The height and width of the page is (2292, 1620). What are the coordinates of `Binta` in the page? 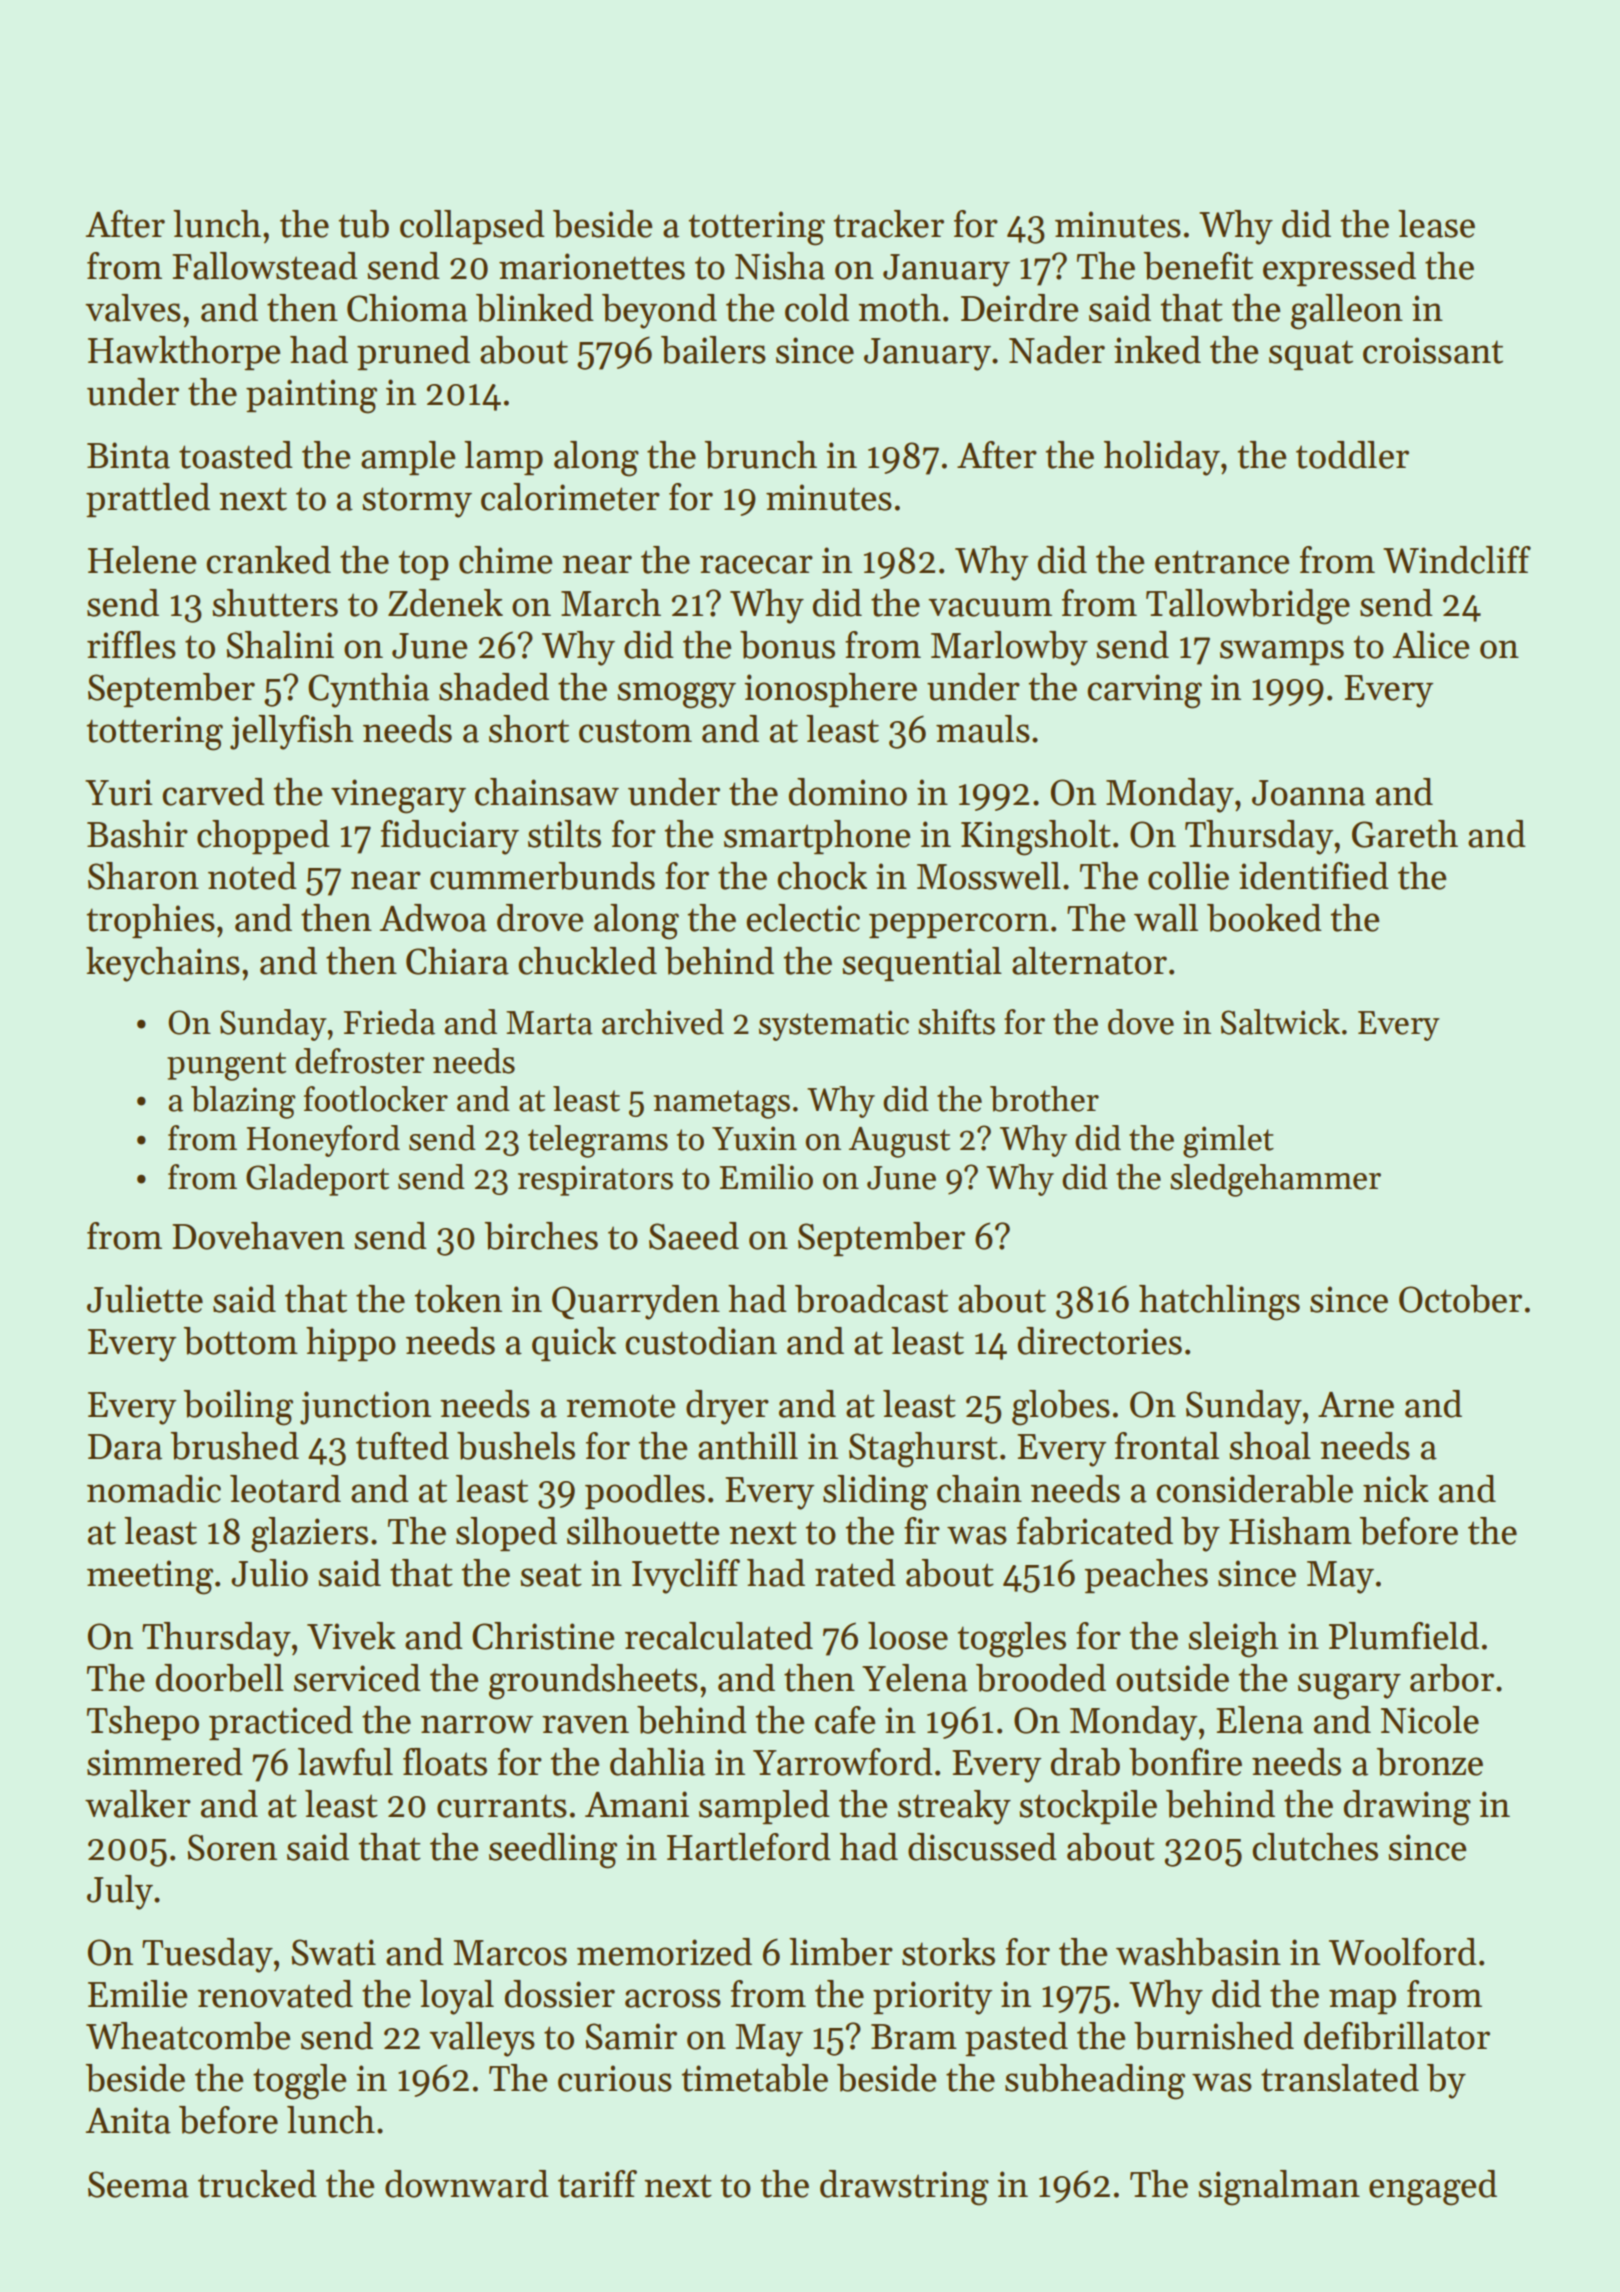 It's located at (128, 455).
